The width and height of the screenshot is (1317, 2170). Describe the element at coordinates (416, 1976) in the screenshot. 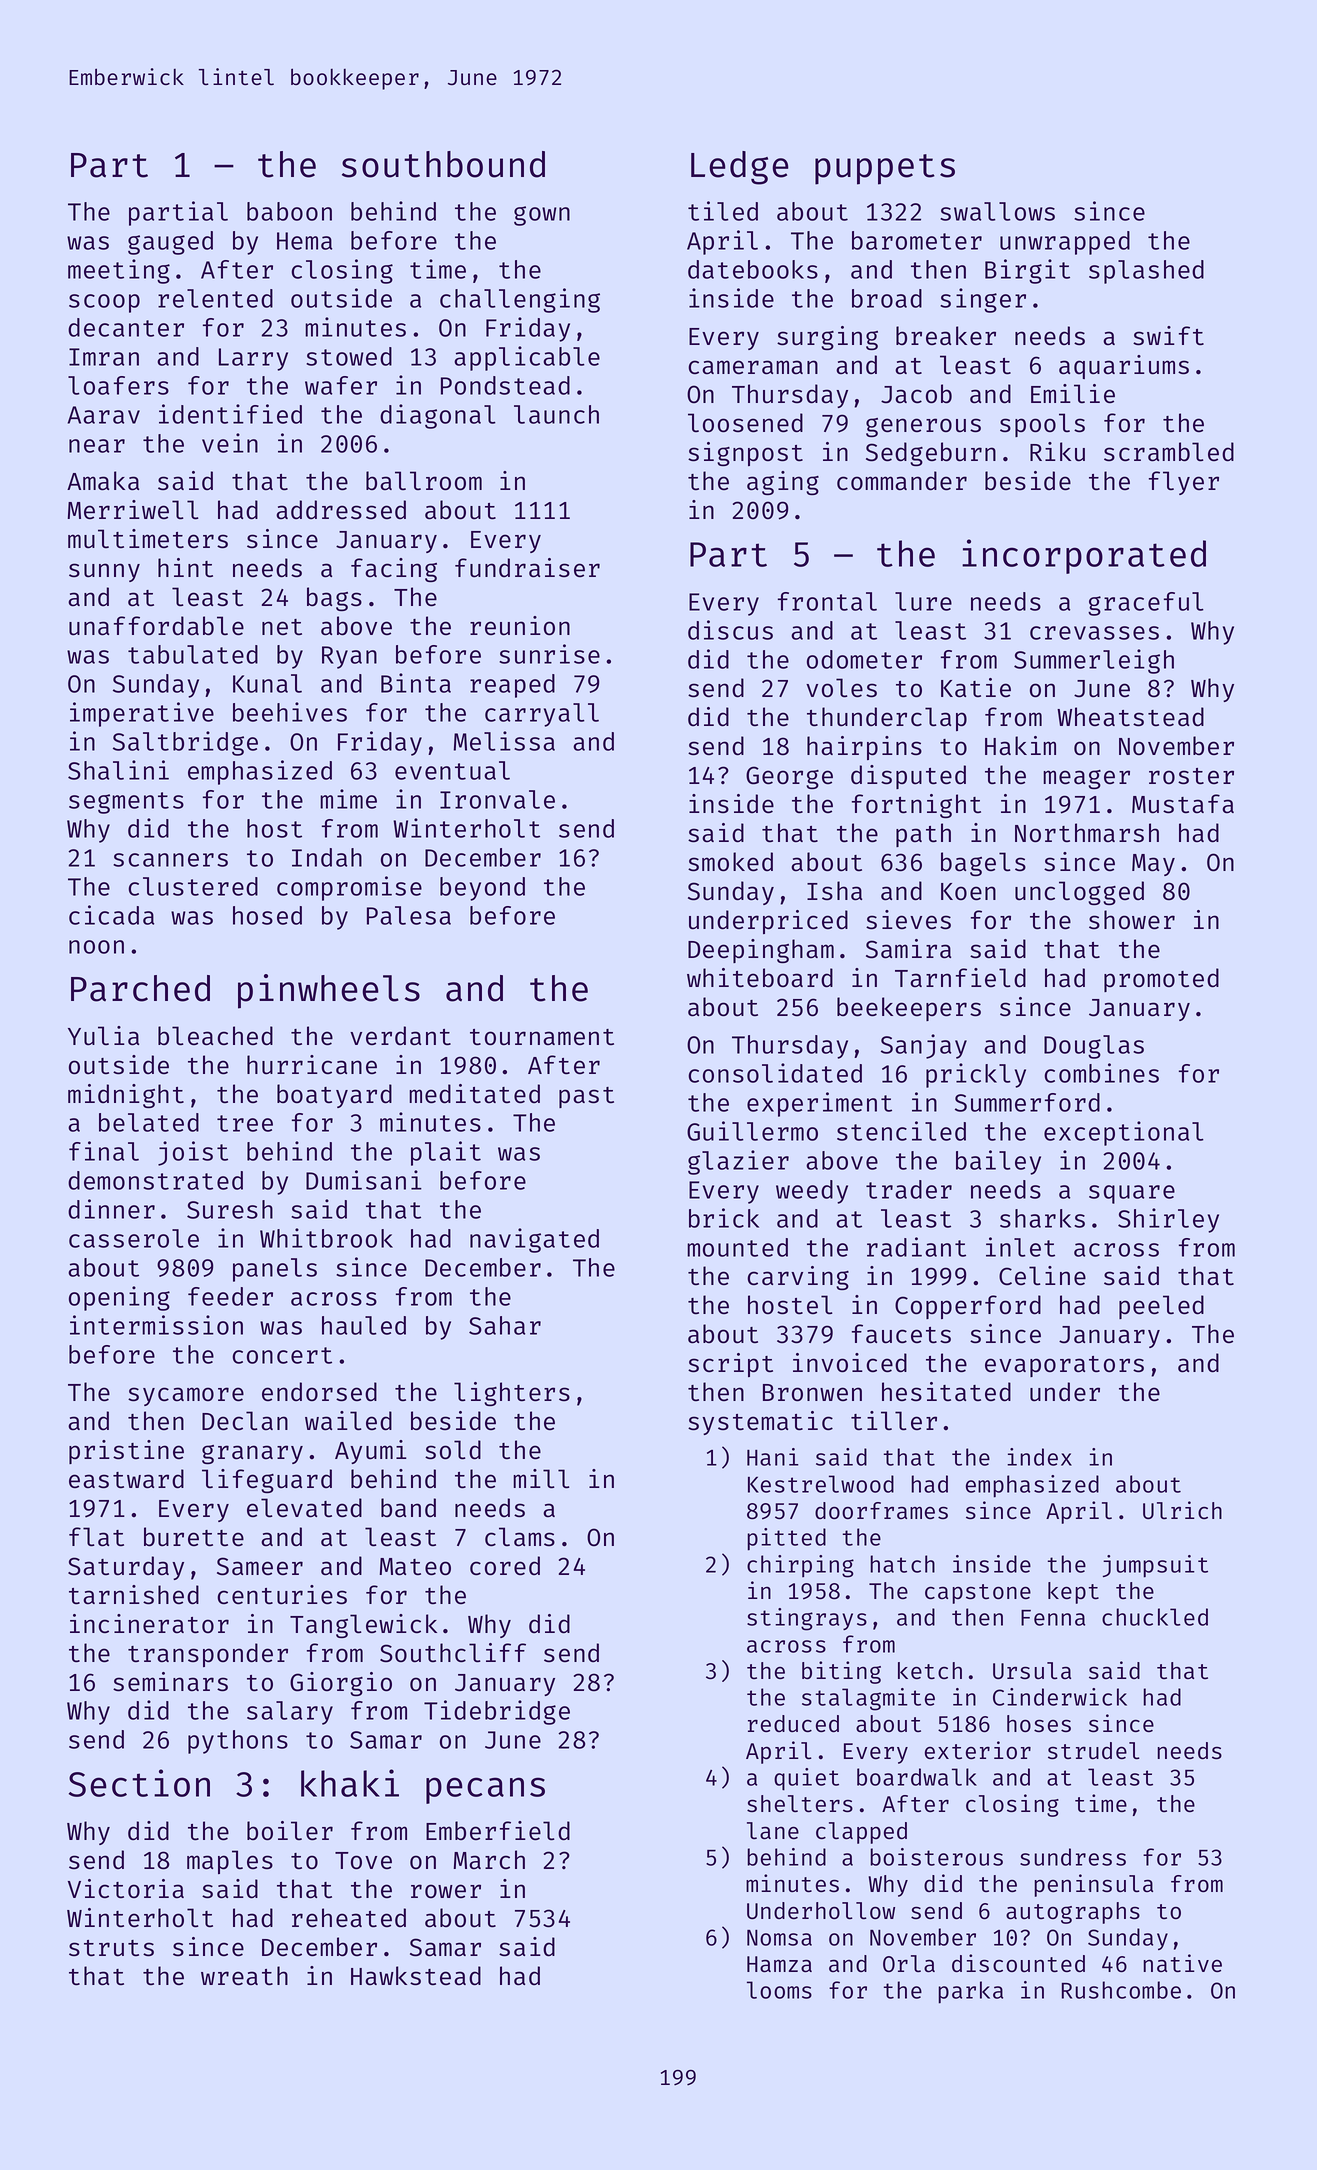

I see `Hawkstead` at that location.
